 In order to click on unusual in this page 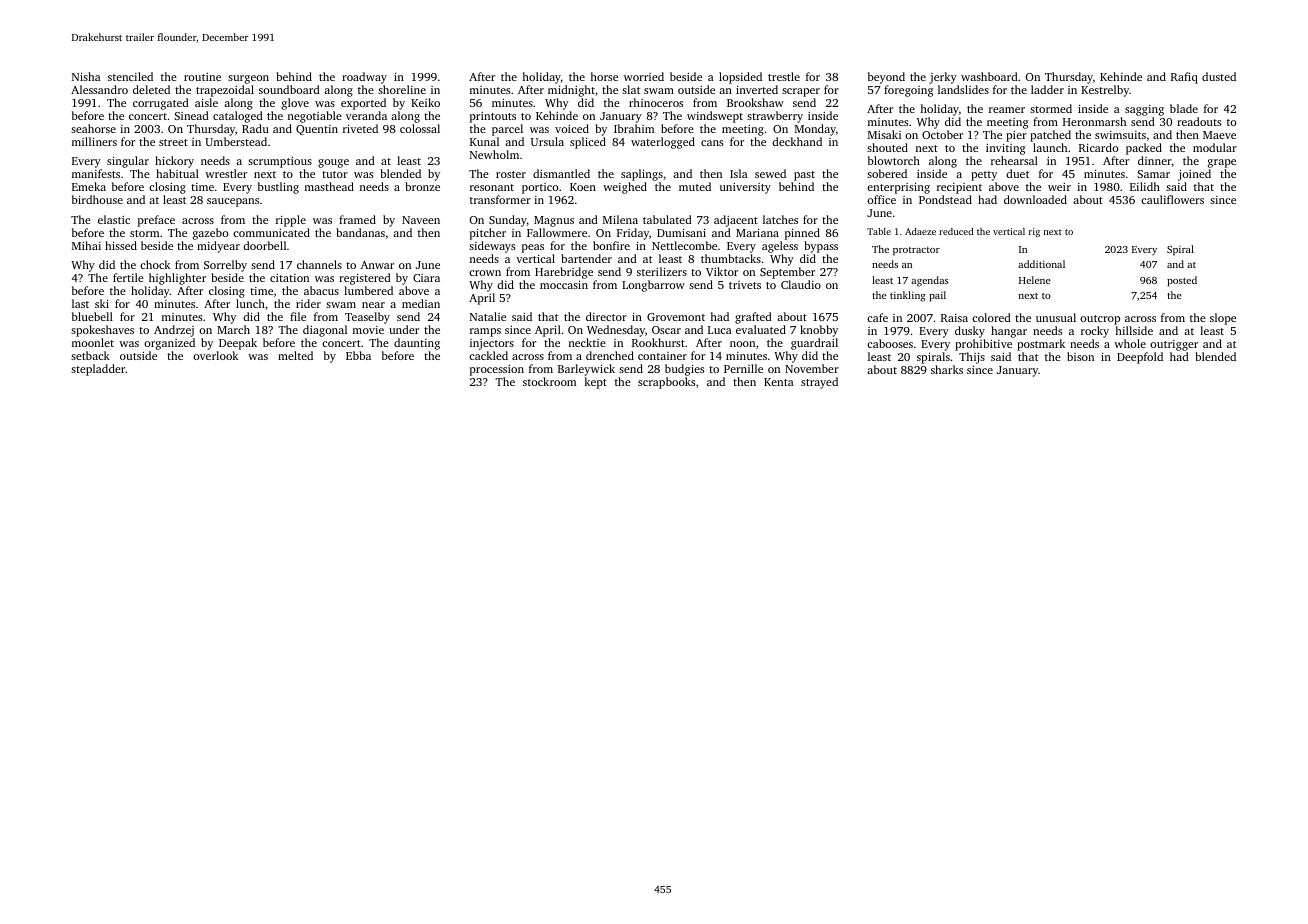, I will do `click(1056, 317)`.
